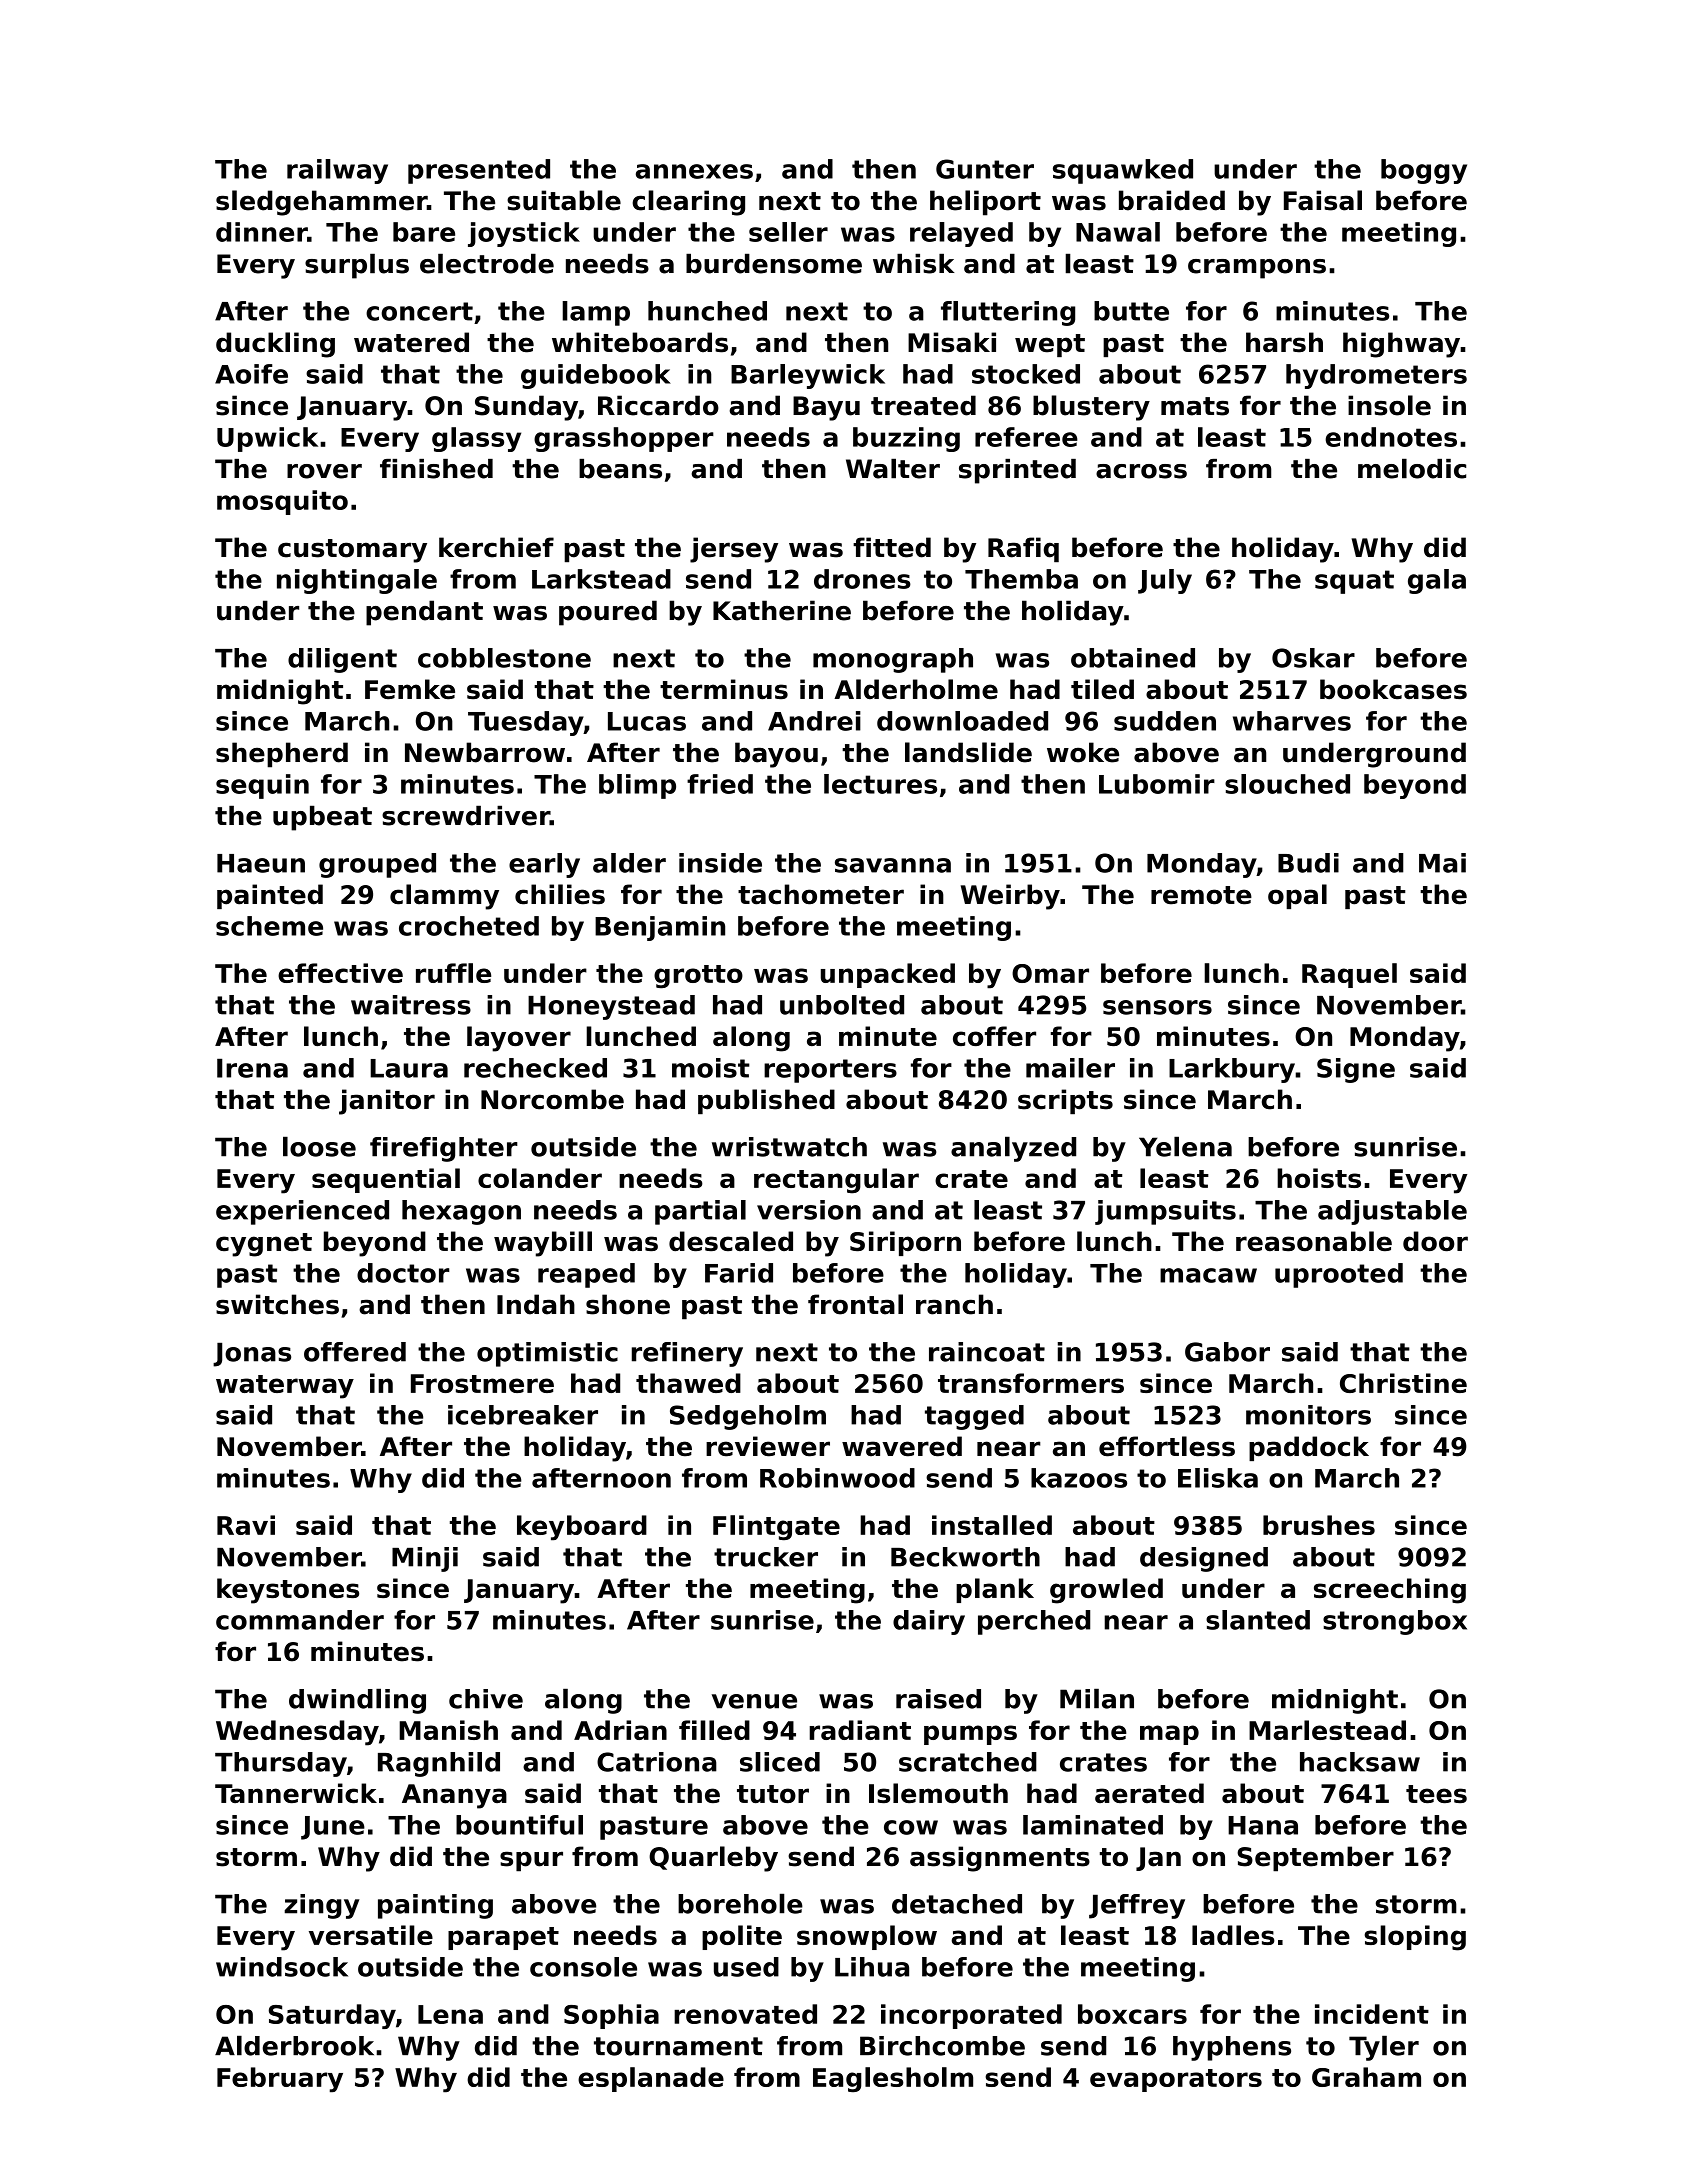 Image resolution: width=1683 pixels, height=2178 pixels. I want to click on effective, so click(340, 973).
